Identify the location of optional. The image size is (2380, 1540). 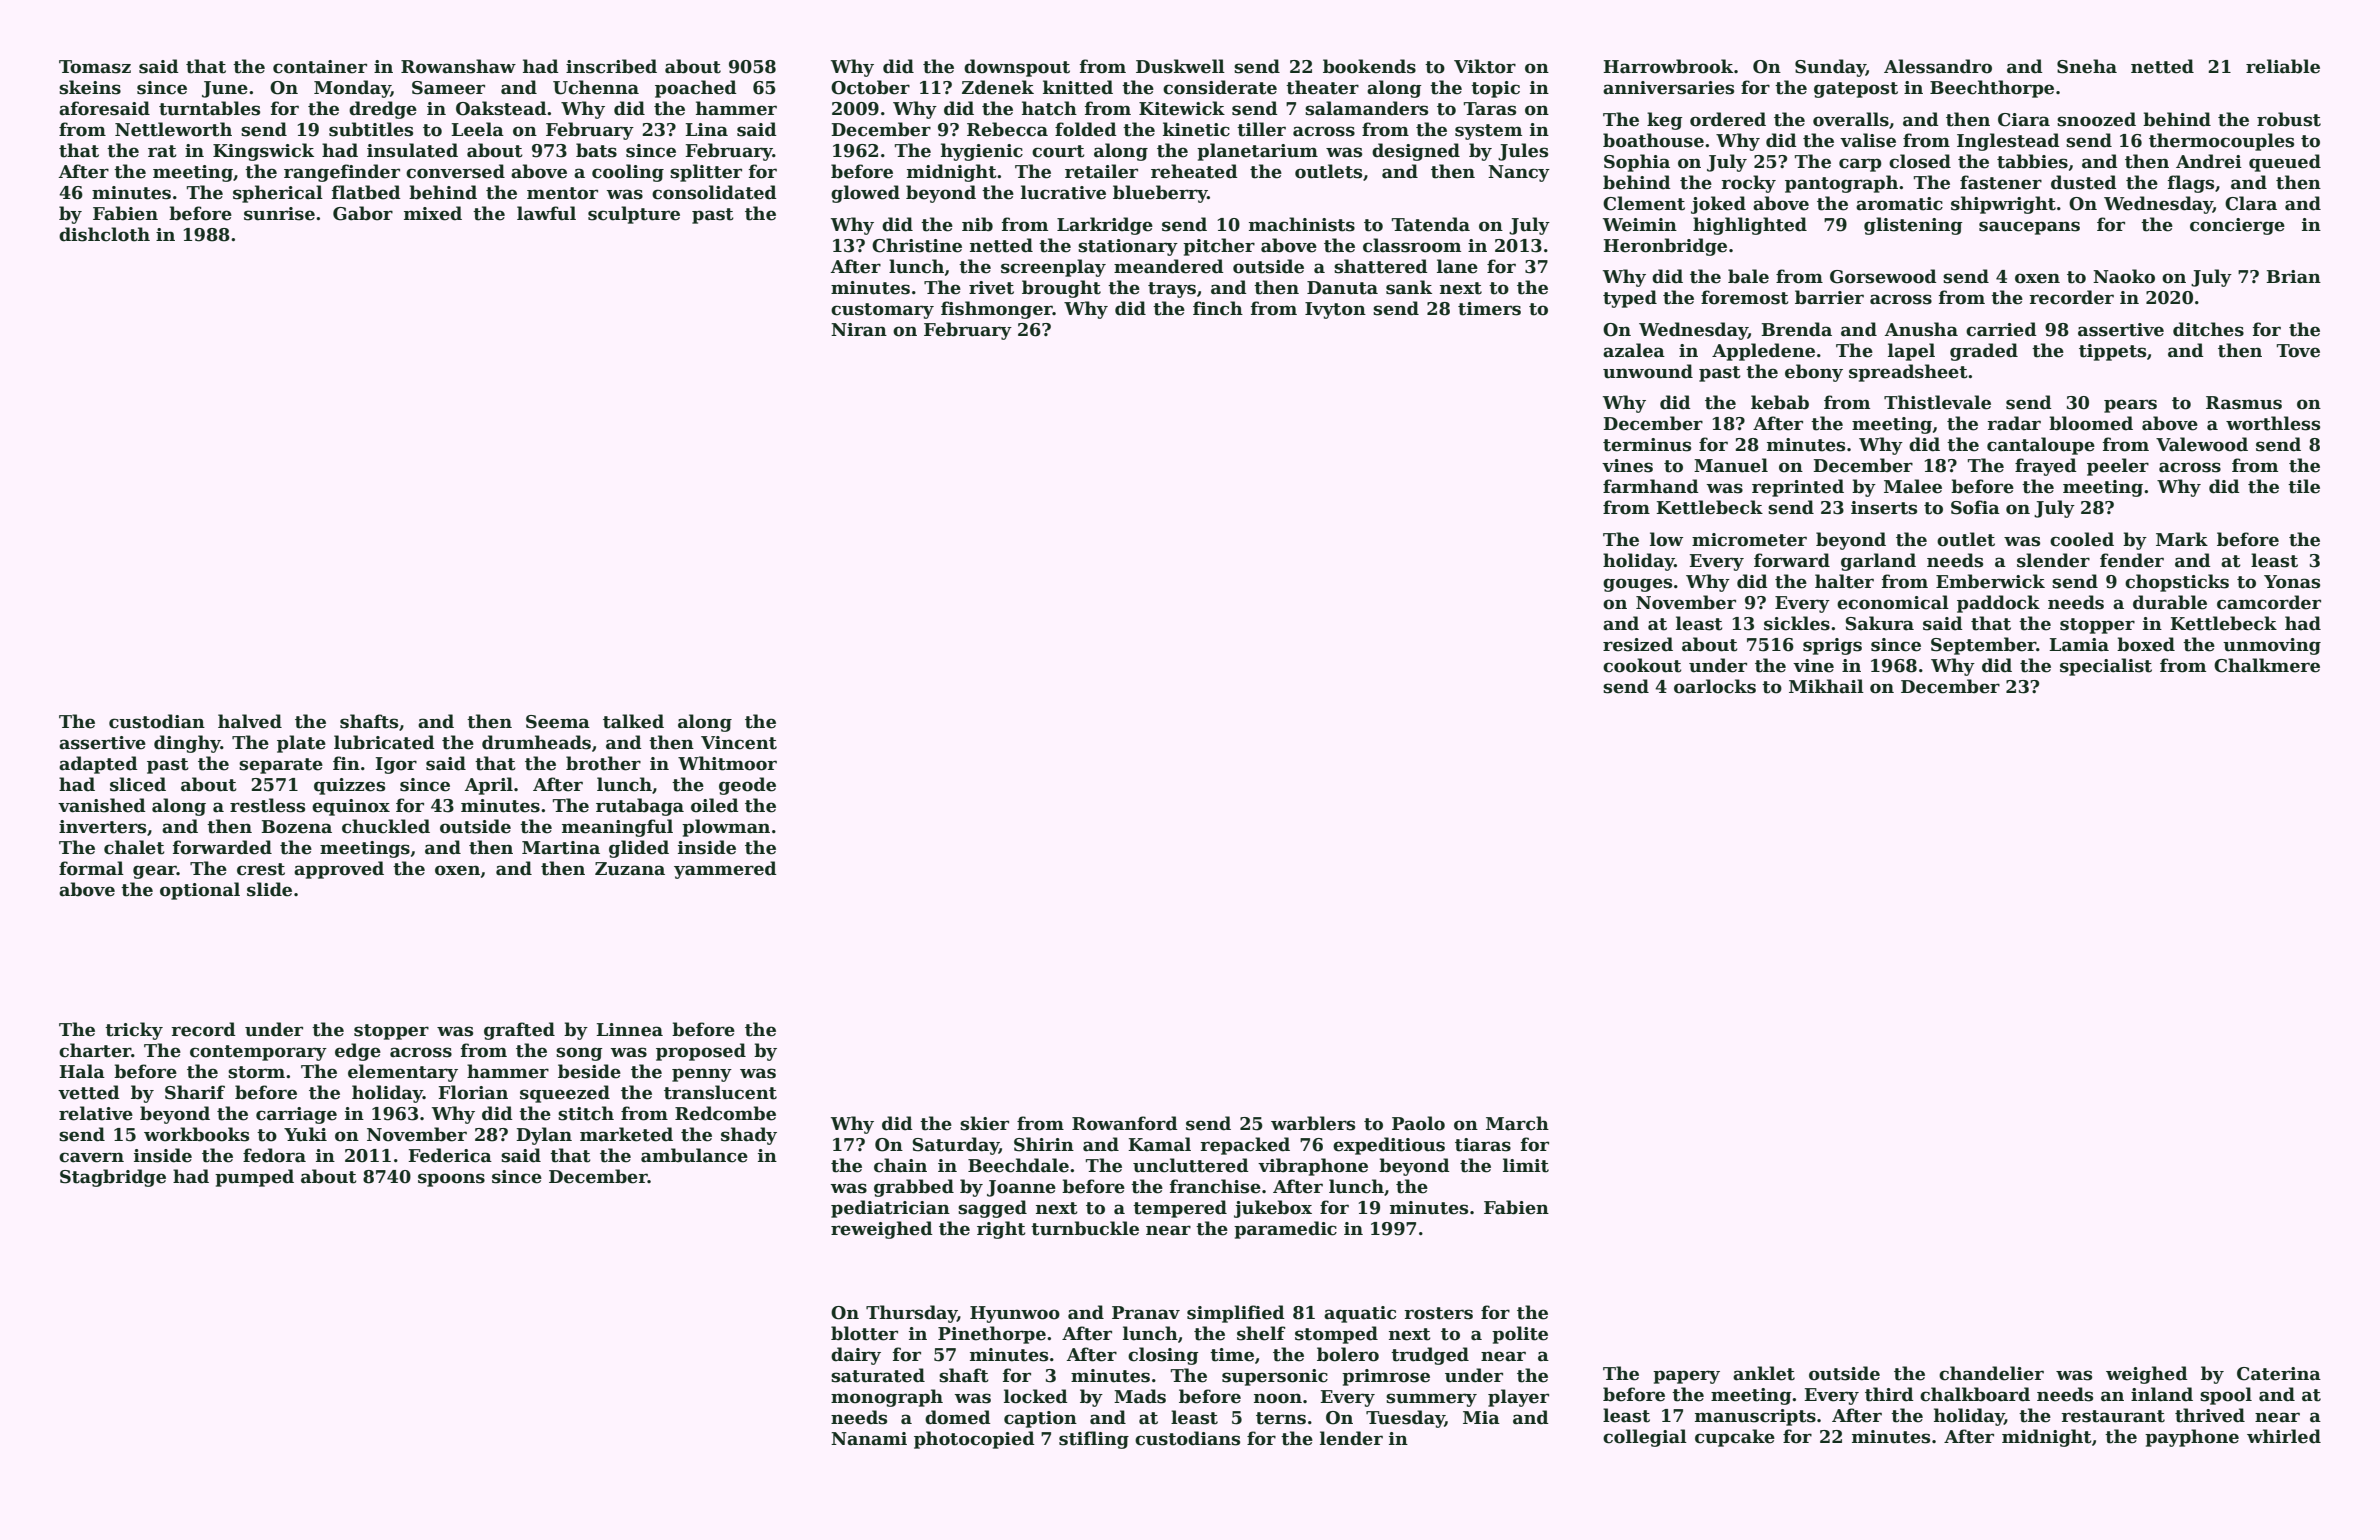
(200, 891).
